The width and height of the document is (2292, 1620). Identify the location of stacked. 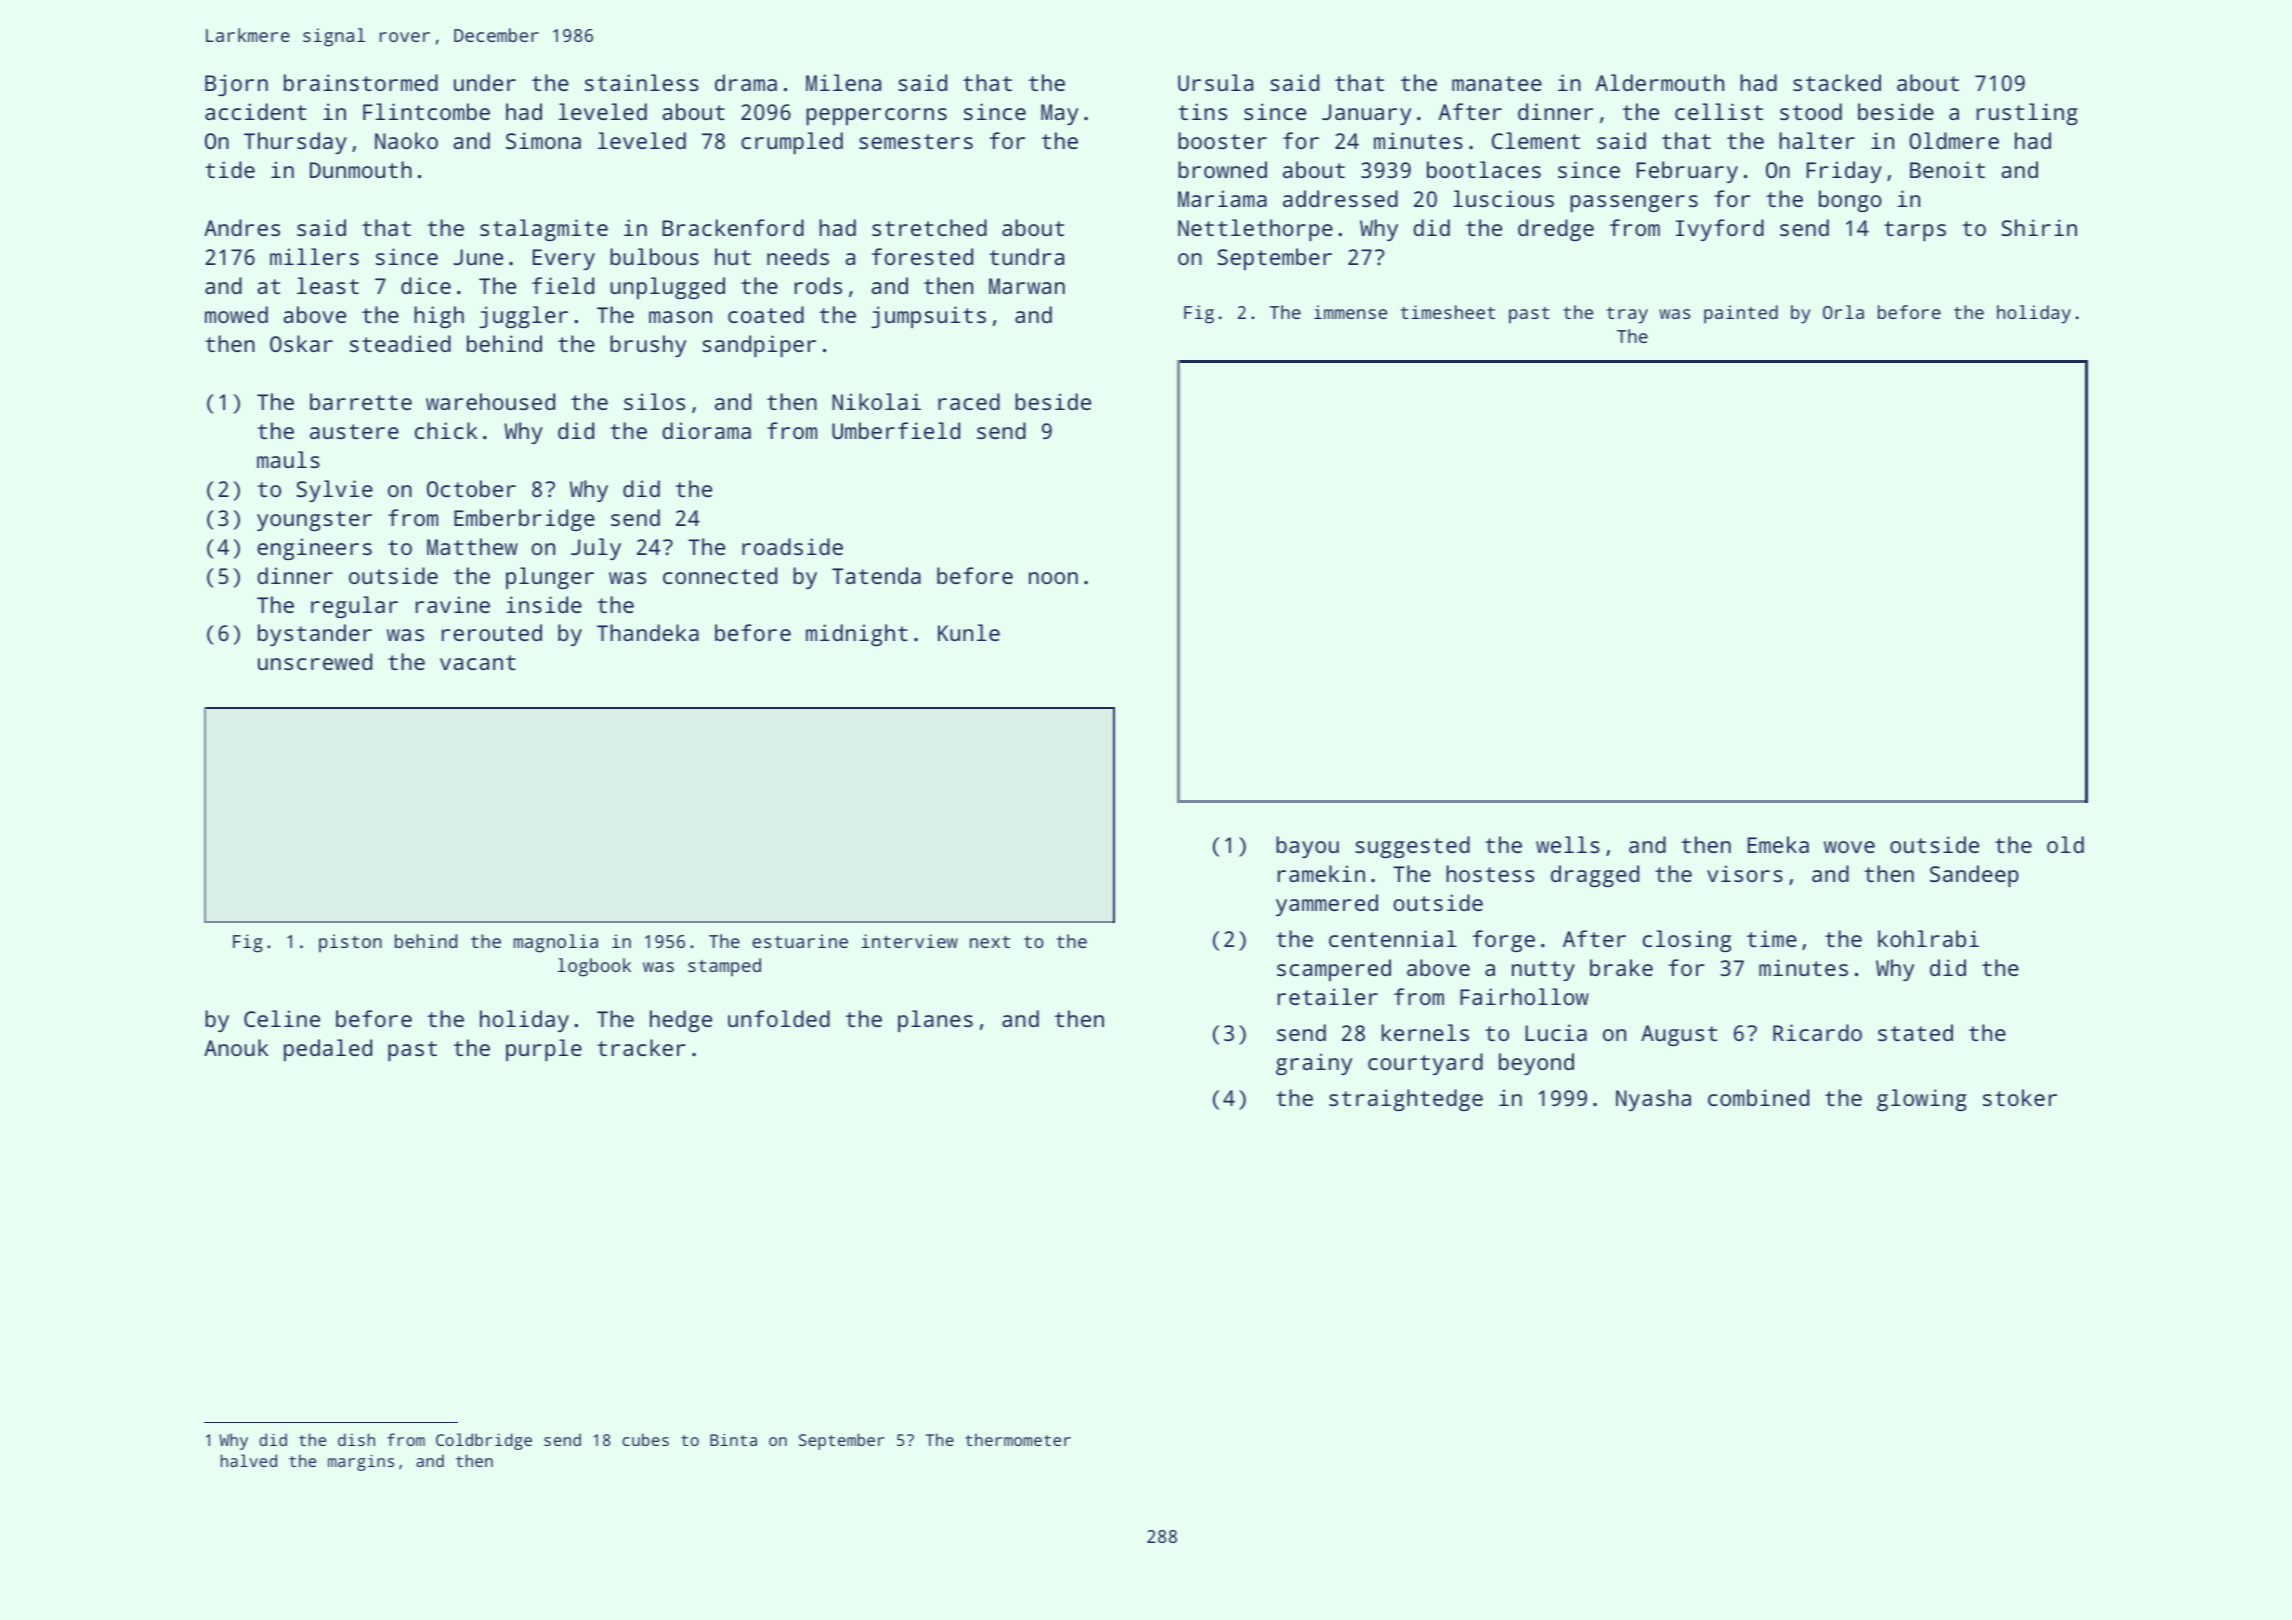
(1837, 82).
